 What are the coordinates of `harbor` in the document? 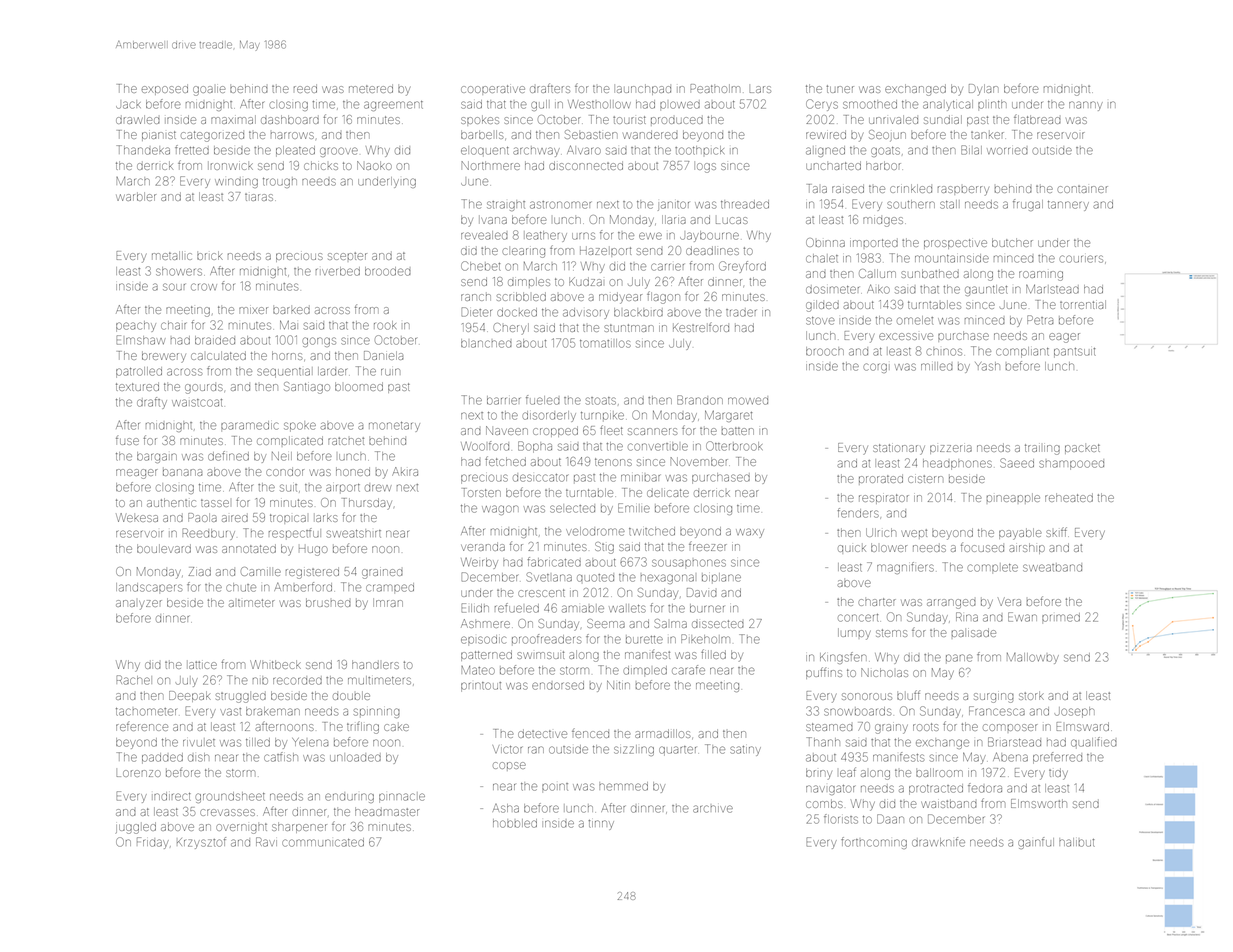 It's located at (883, 165).
